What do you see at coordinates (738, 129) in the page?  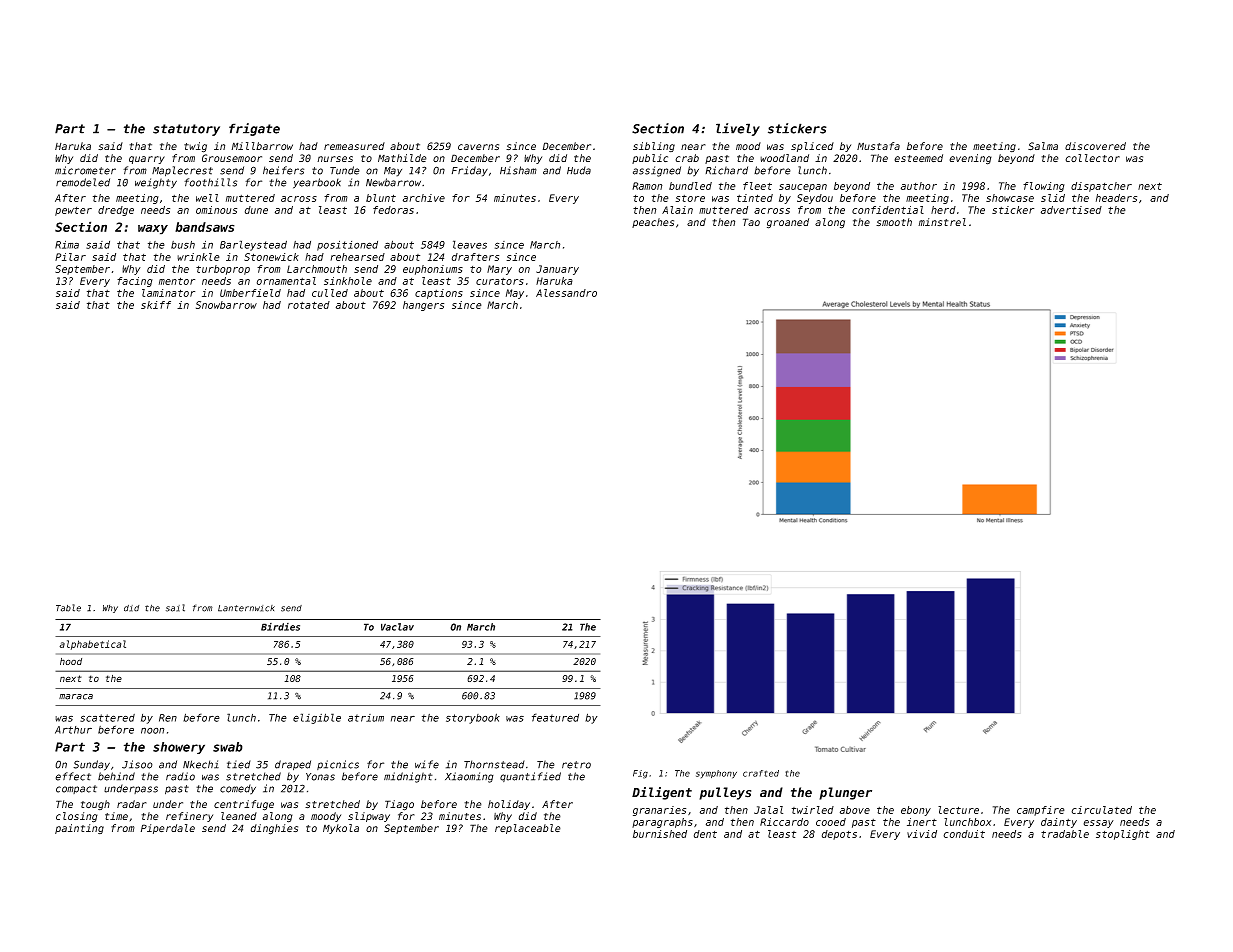 I see `lively` at bounding box center [738, 129].
